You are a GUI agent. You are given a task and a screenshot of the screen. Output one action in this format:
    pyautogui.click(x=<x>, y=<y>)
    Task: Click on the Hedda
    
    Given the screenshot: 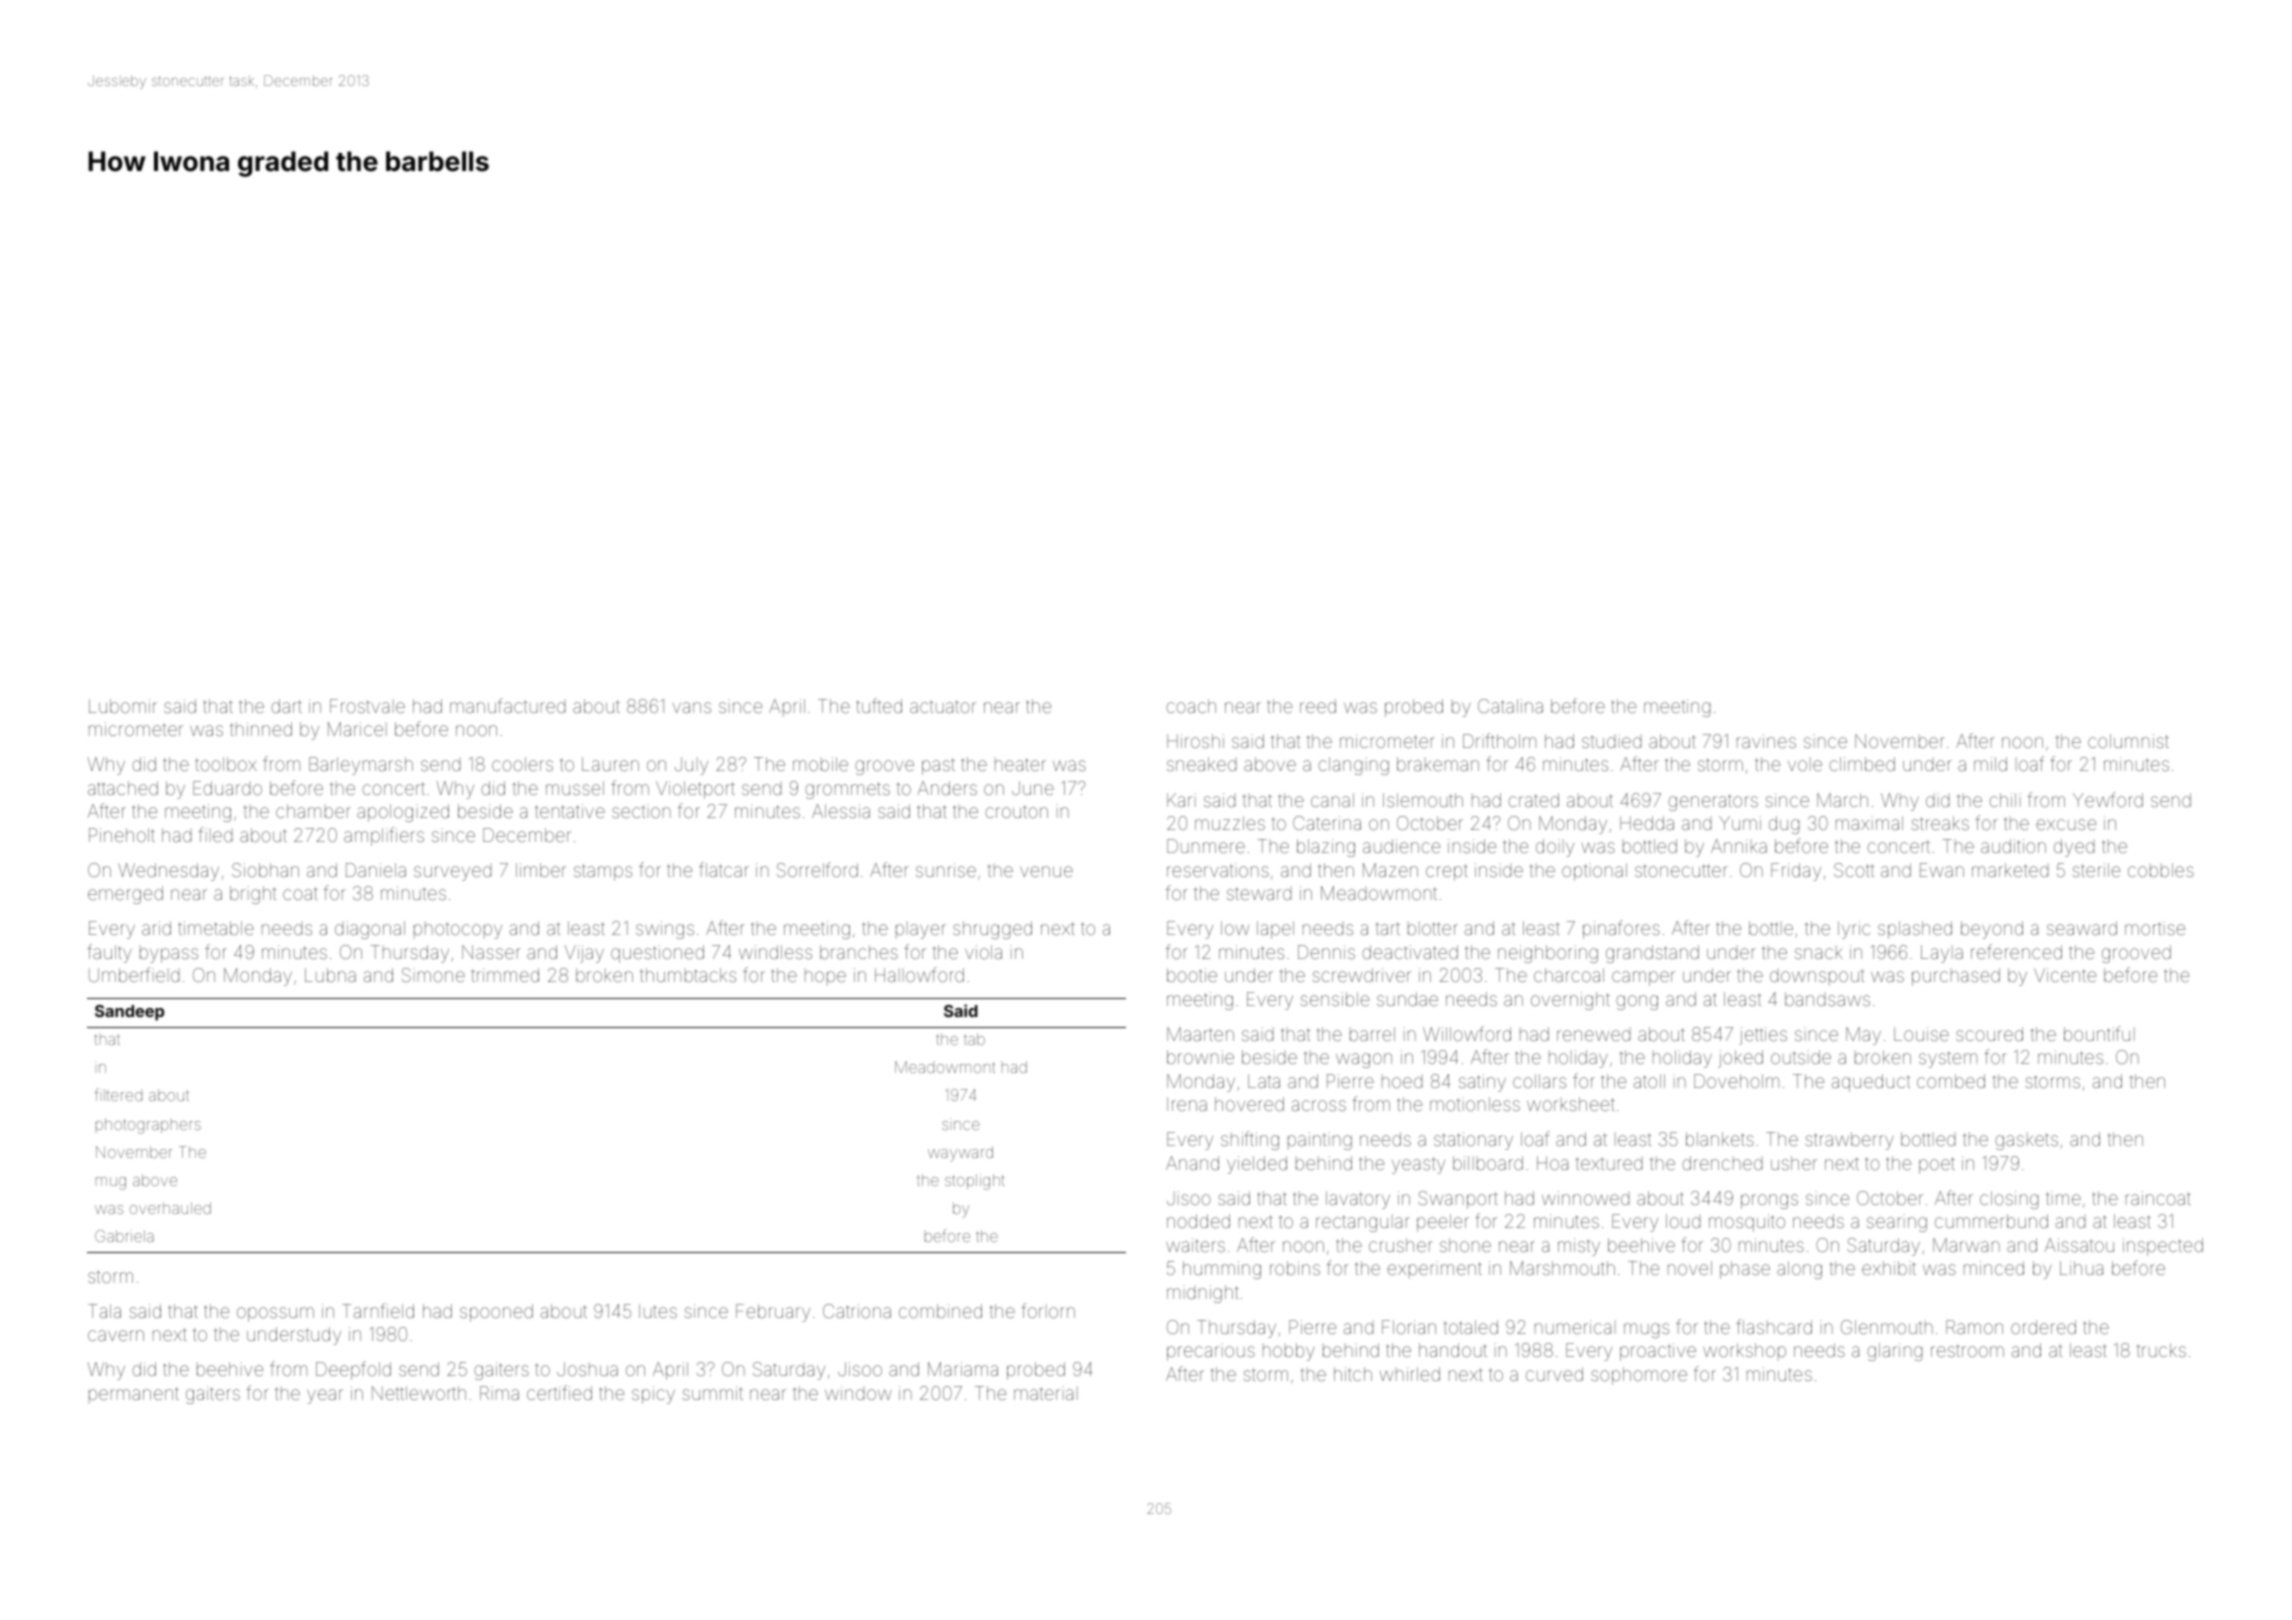 What is the action you would take?
    pyautogui.click(x=1647, y=823)
